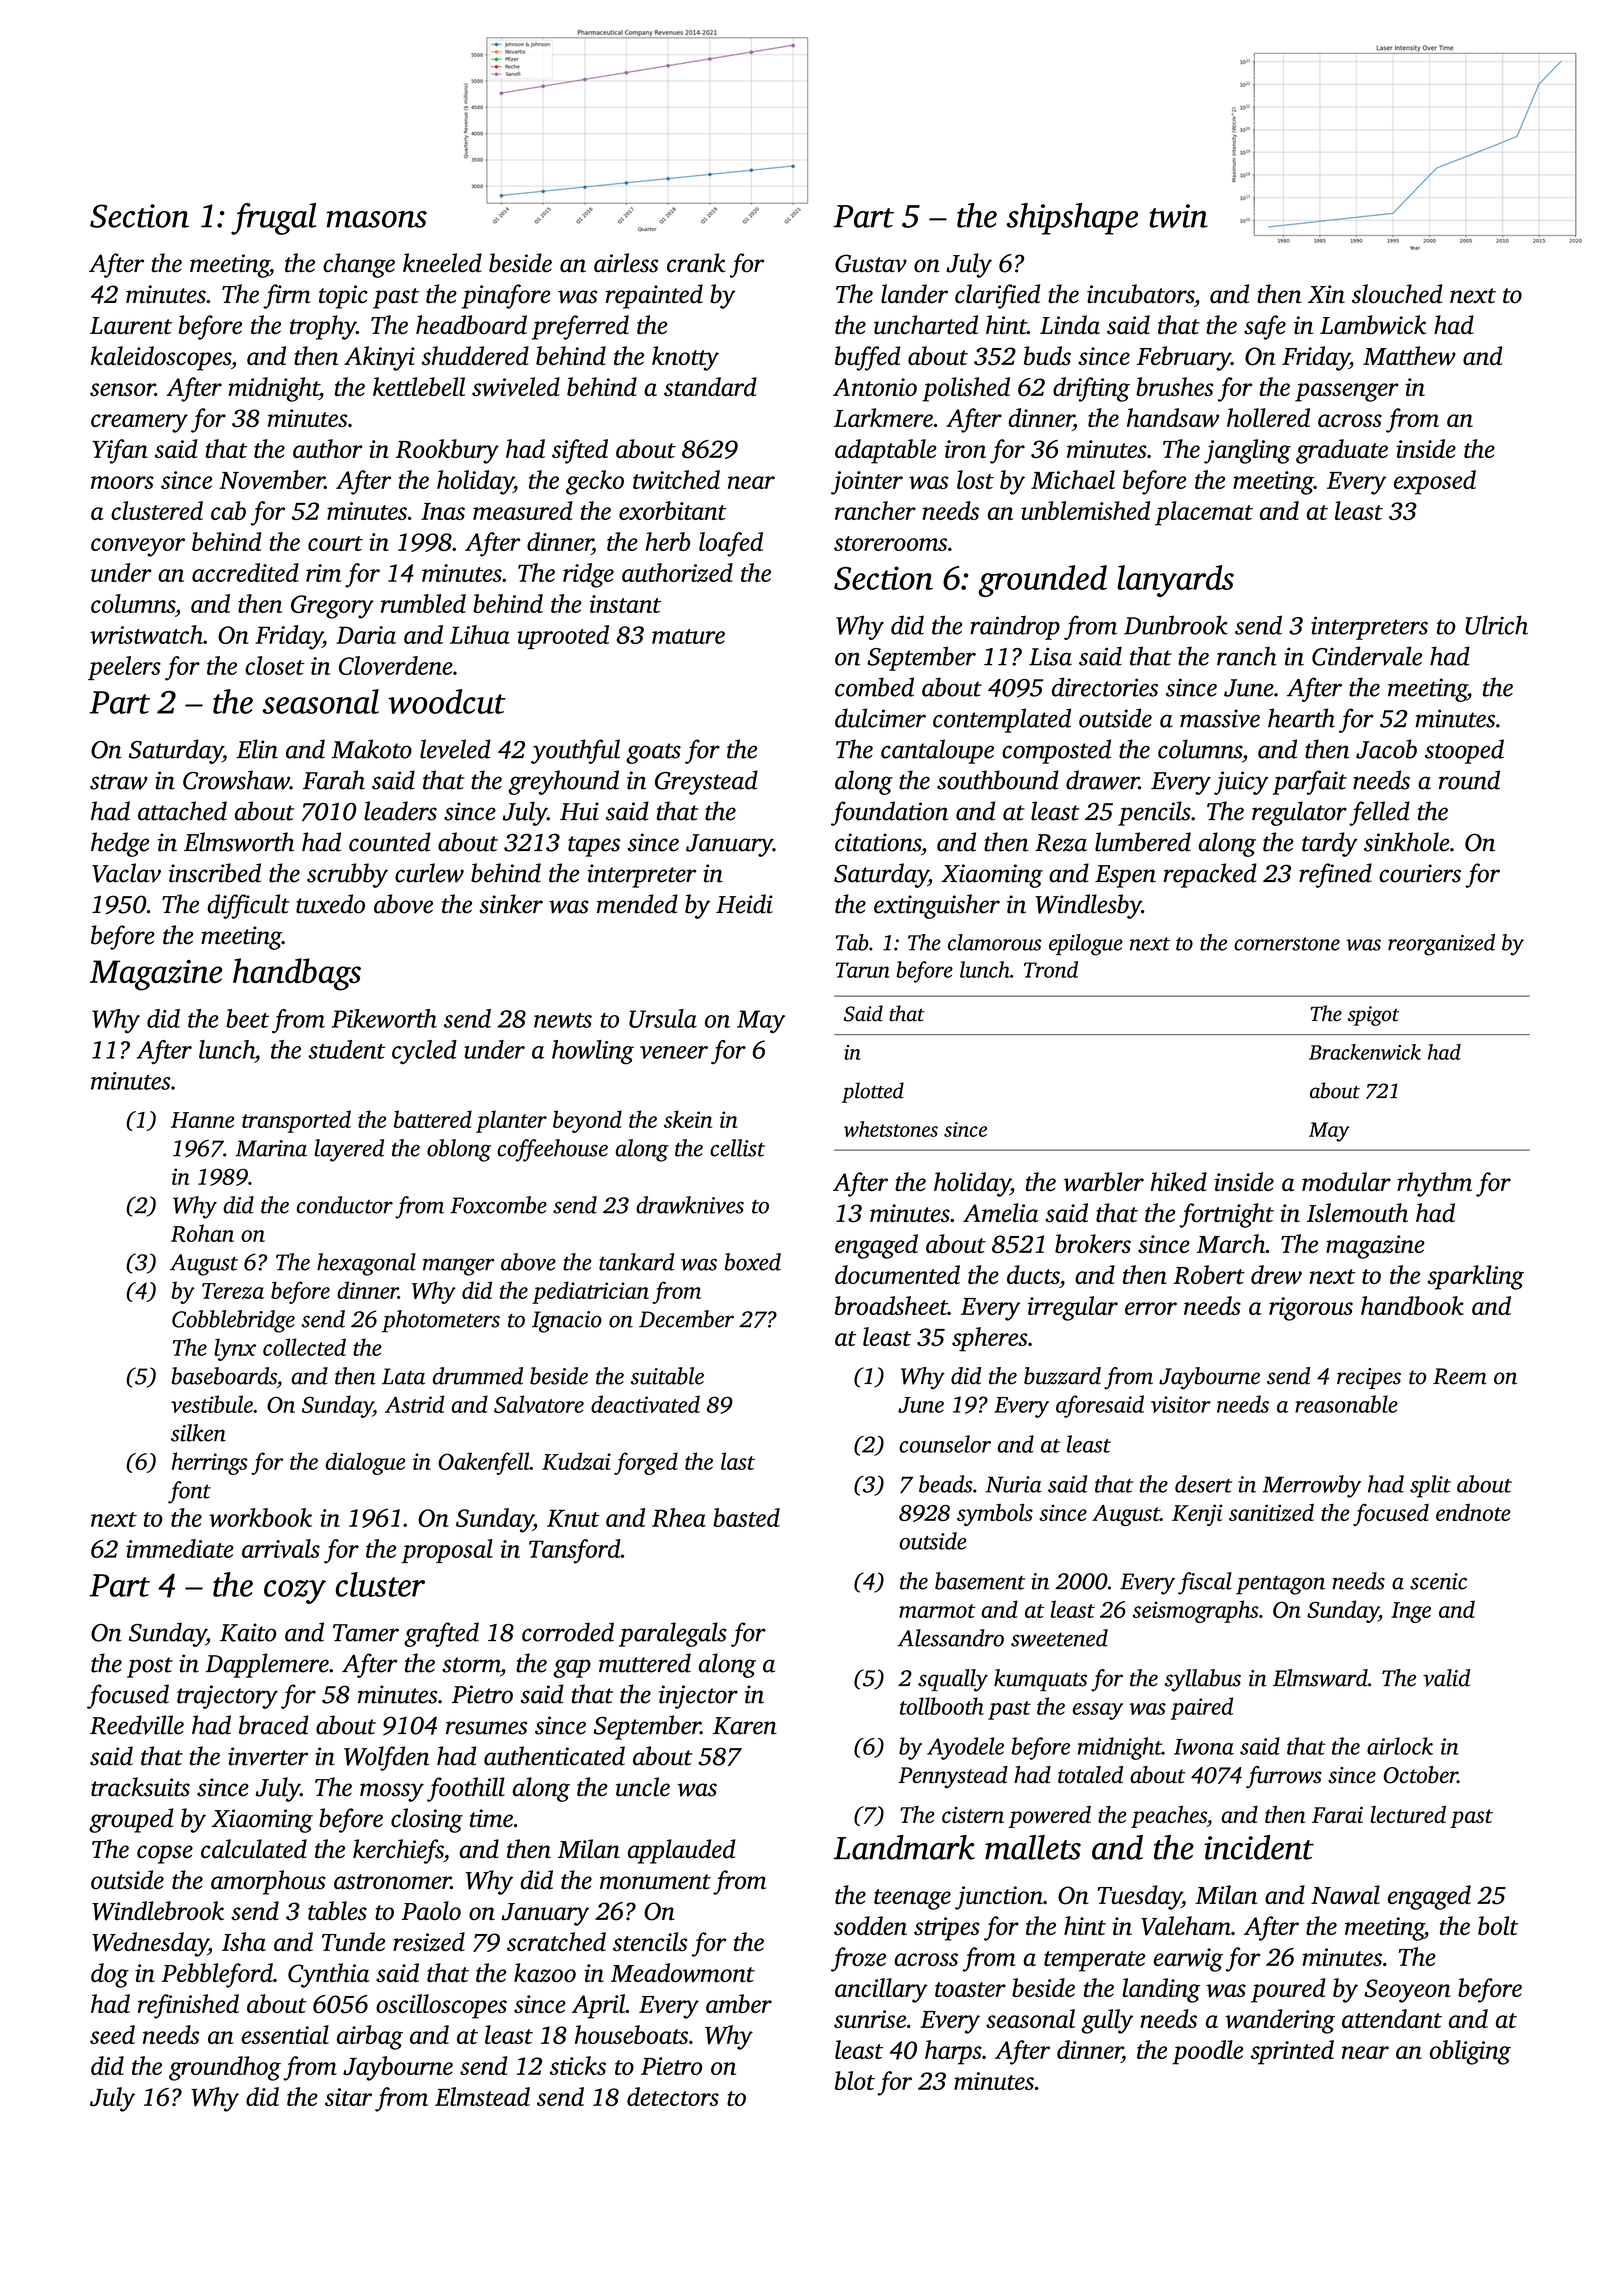 This screenshot has height=2292, width=1620. What do you see at coordinates (891, 1129) in the screenshot?
I see `whetstones` at bounding box center [891, 1129].
